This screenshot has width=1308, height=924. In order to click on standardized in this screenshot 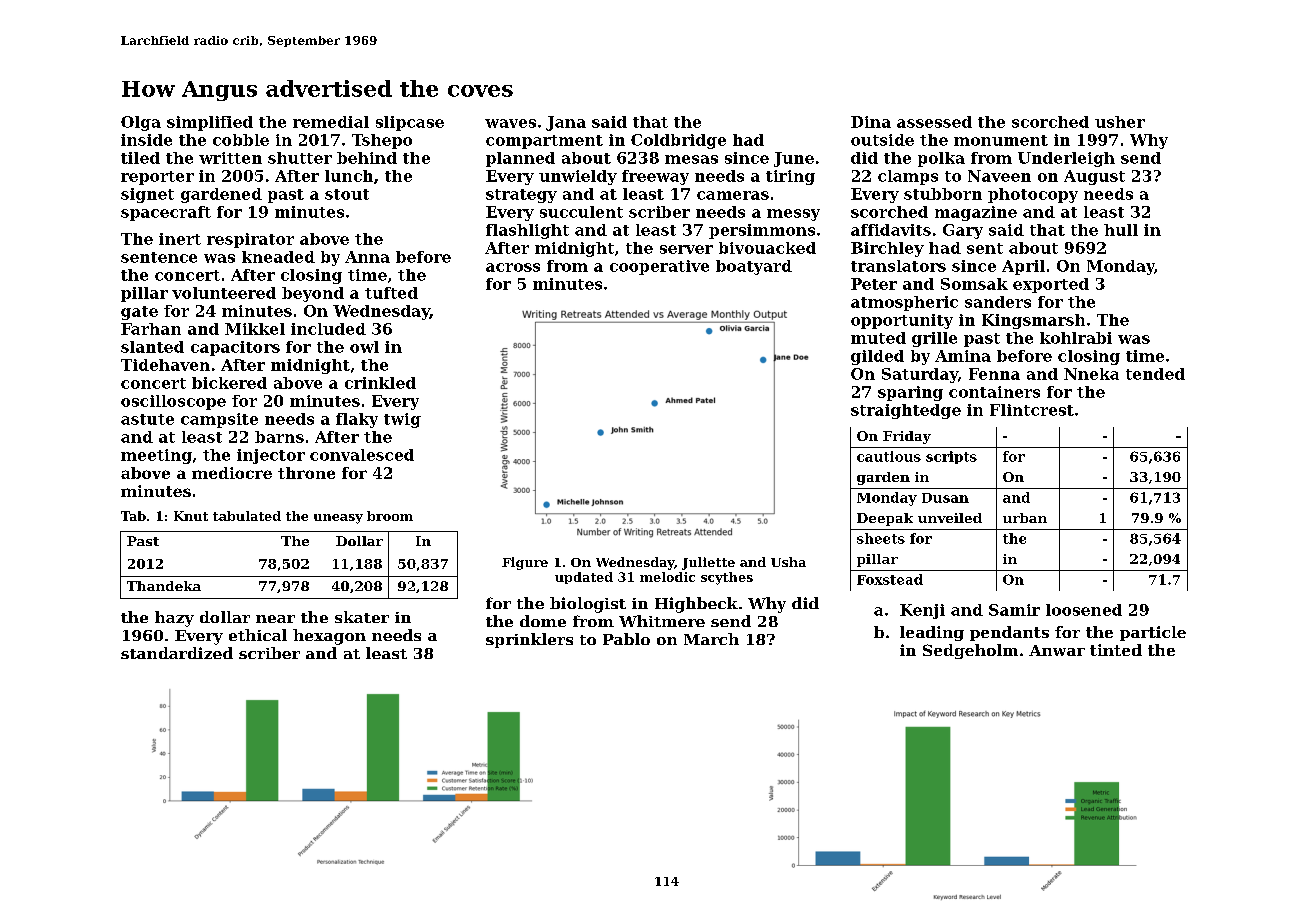, I will do `click(177, 653)`.
